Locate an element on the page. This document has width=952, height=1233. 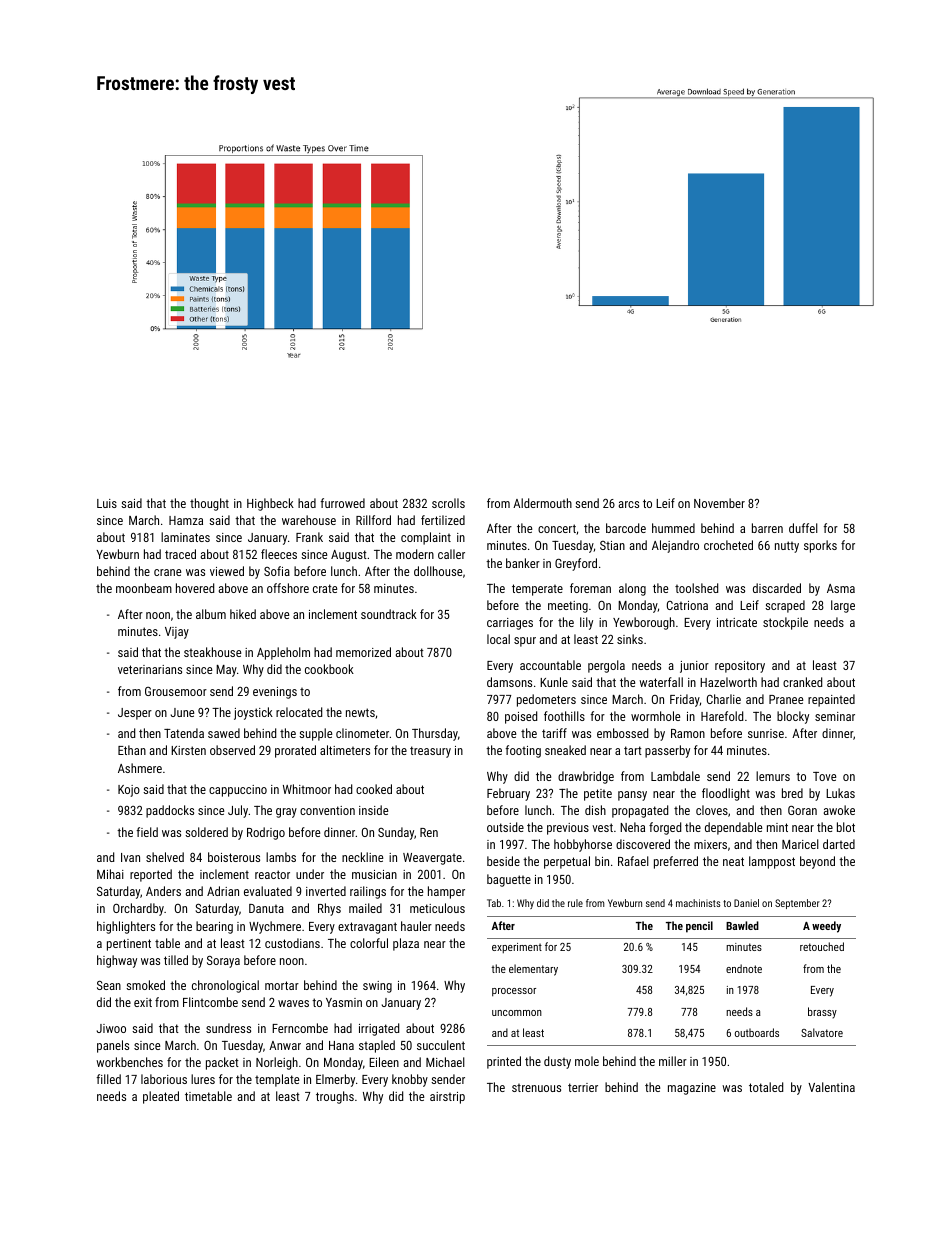
mole is located at coordinates (587, 1061).
